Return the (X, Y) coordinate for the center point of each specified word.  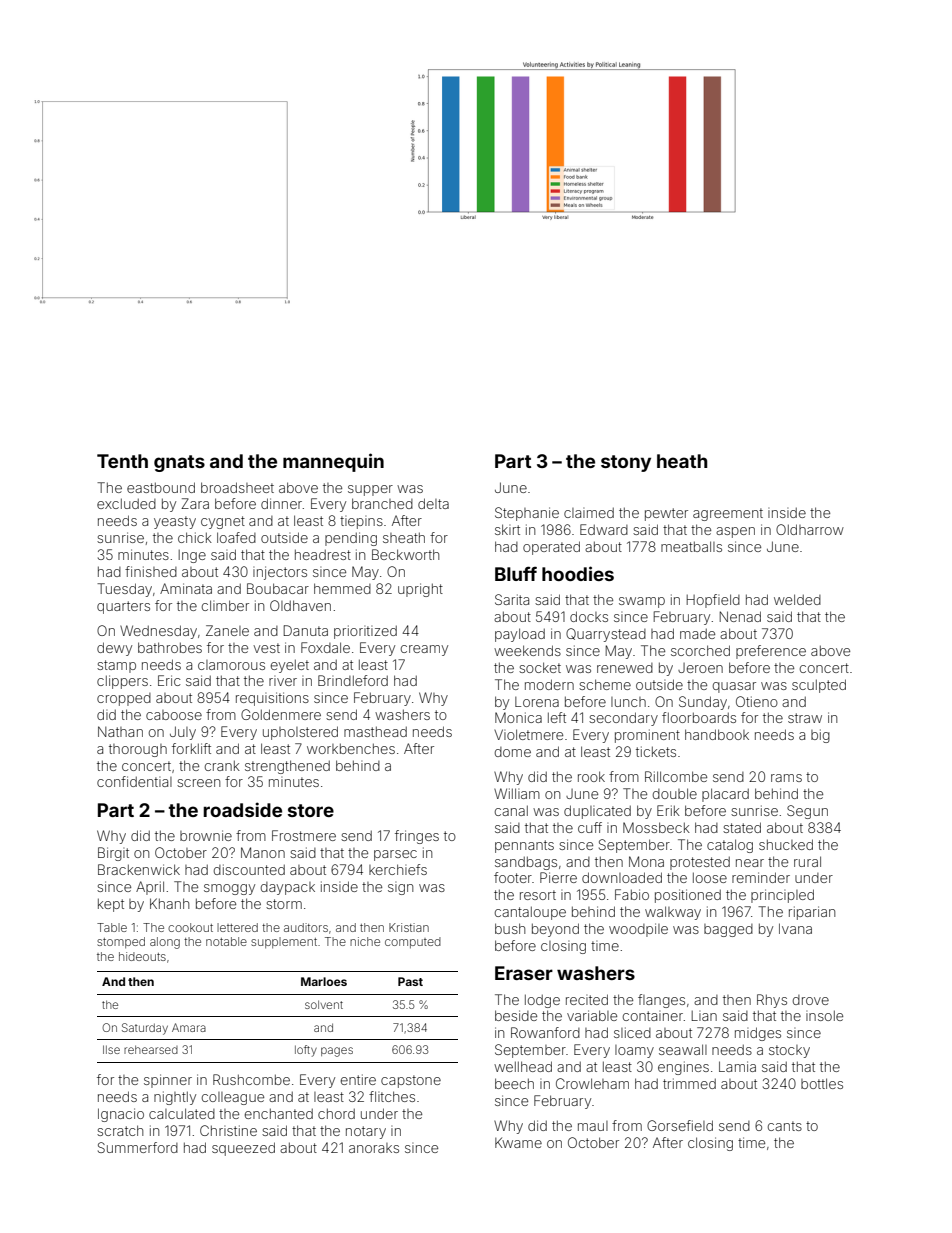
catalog (730, 846)
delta (433, 503)
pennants (524, 846)
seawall (683, 1049)
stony (626, 463)
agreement (728, 514)
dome (513, 752)
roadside (242, 809)
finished (151, 571)
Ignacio (121, 1115)
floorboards (699, 717)
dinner (281, 503)
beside (516, 1015)
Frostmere (304, 835)
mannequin (333, 462)
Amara (189, 1027)
